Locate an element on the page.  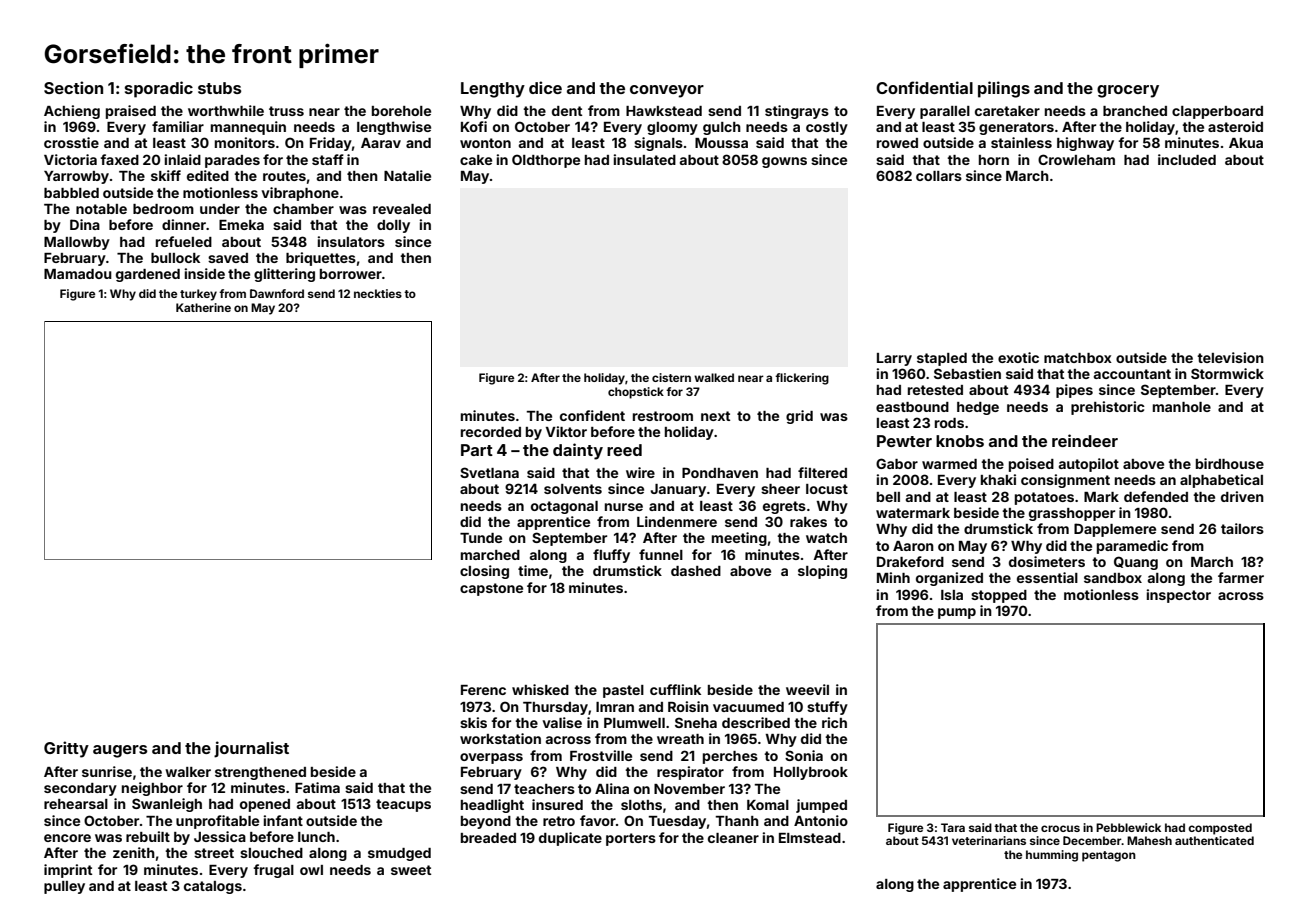
monitors is located at coordinates (245, 142).
